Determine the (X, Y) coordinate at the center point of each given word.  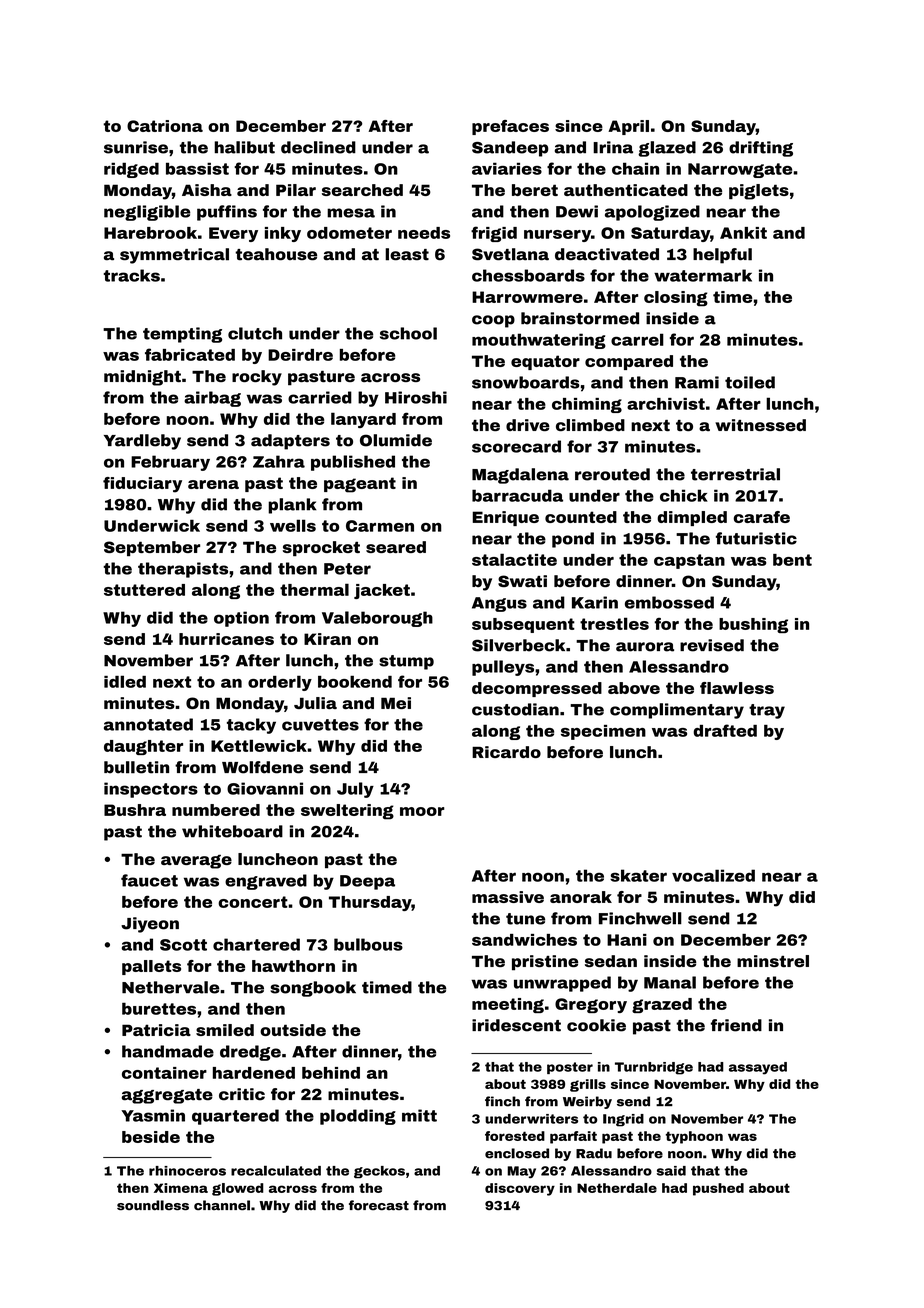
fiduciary (142, 485)
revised (712, 645)
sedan (611, 961)
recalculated (276, 1170)
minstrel (773, 961)
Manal (670, 982)
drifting (761, 149)
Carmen (380, 526)
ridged (131, 170)
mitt (419, 1115)
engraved (266, 882)
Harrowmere (527, 297)
